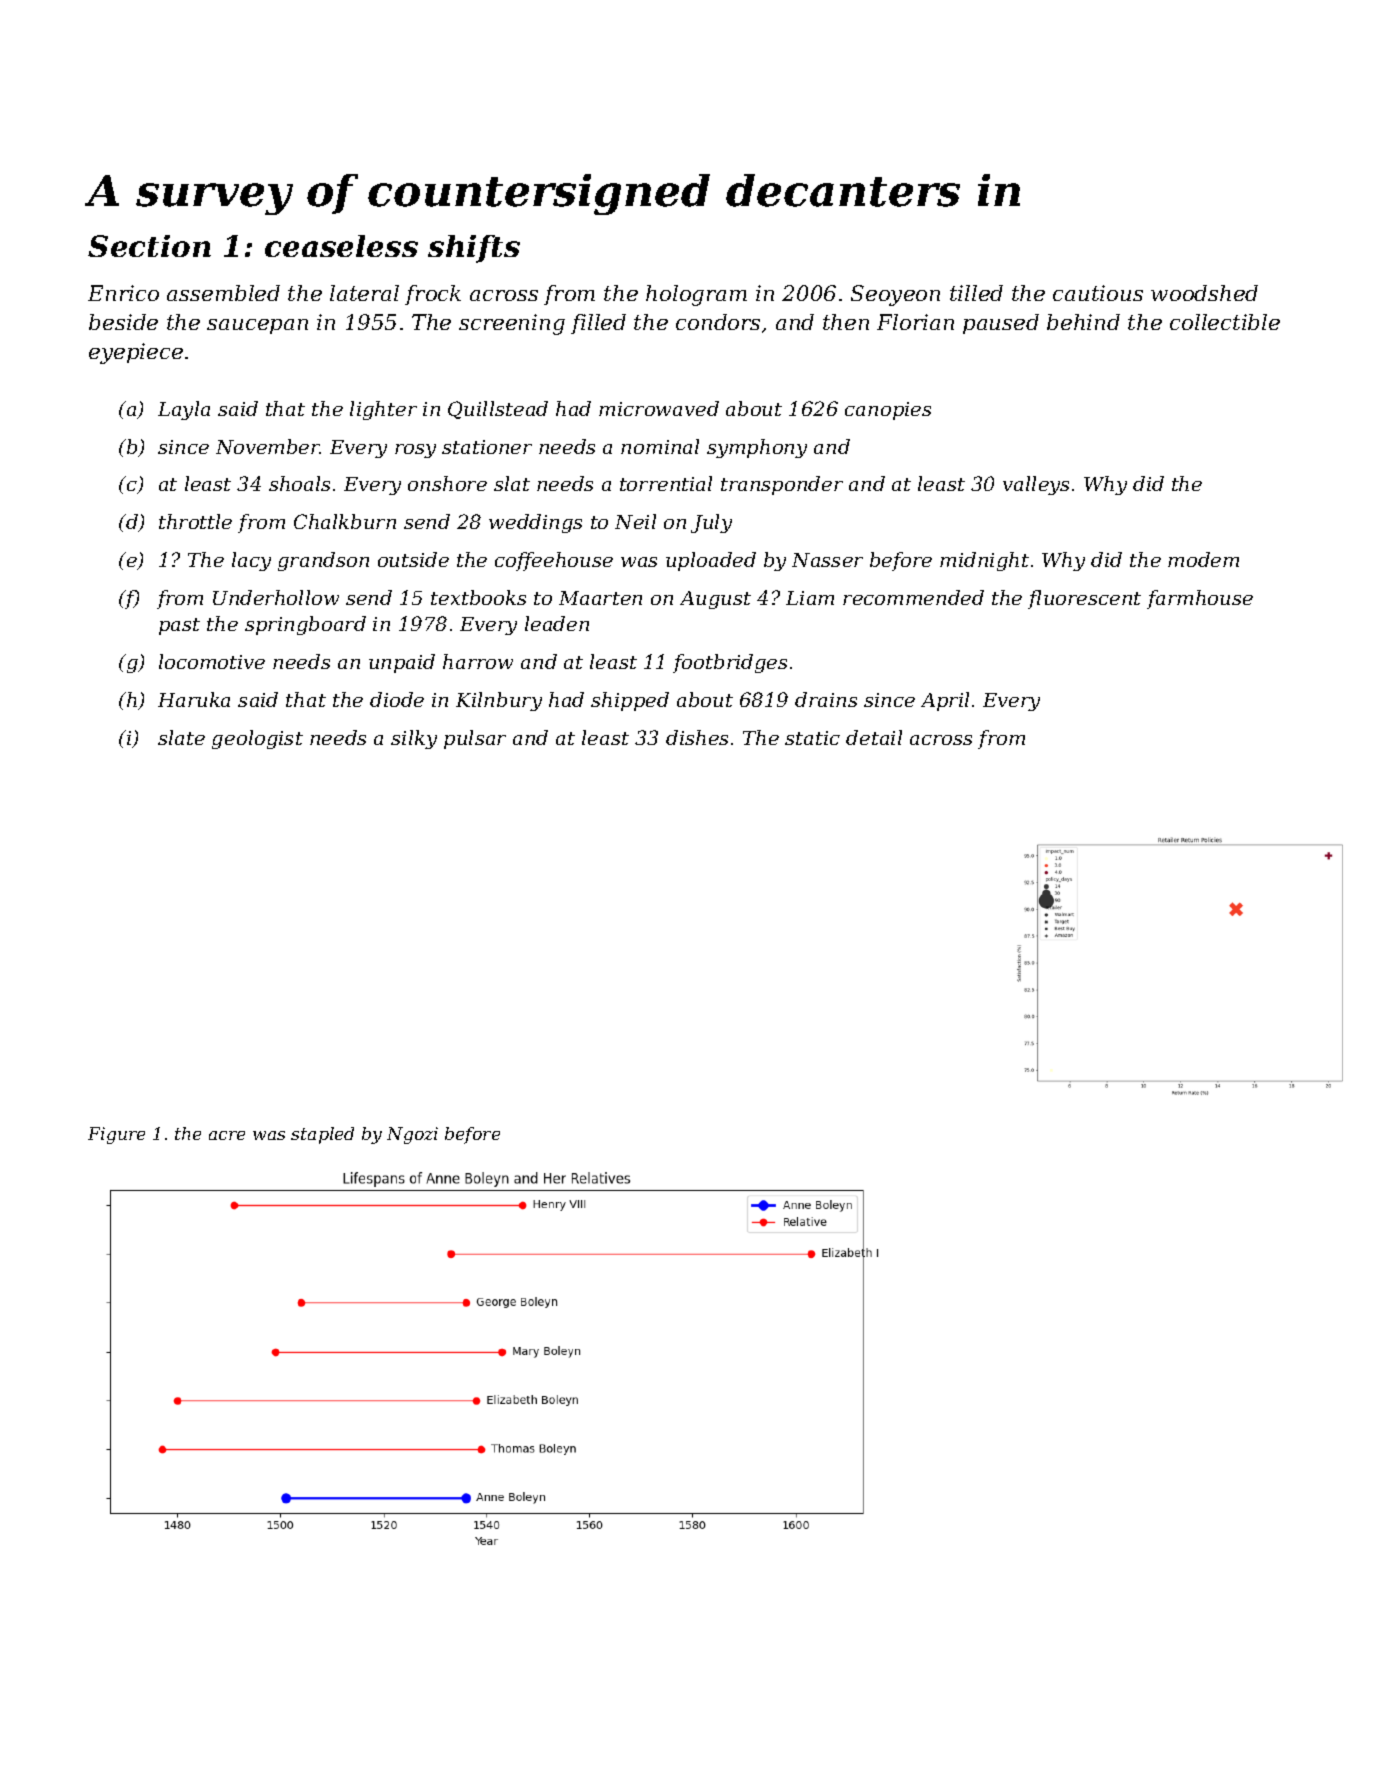 This screenshot has height=1781, width=1376. What do you see at coordinates (666, 483) in the screenshot?
I see `torrential` at bounding box center [666, 483].
